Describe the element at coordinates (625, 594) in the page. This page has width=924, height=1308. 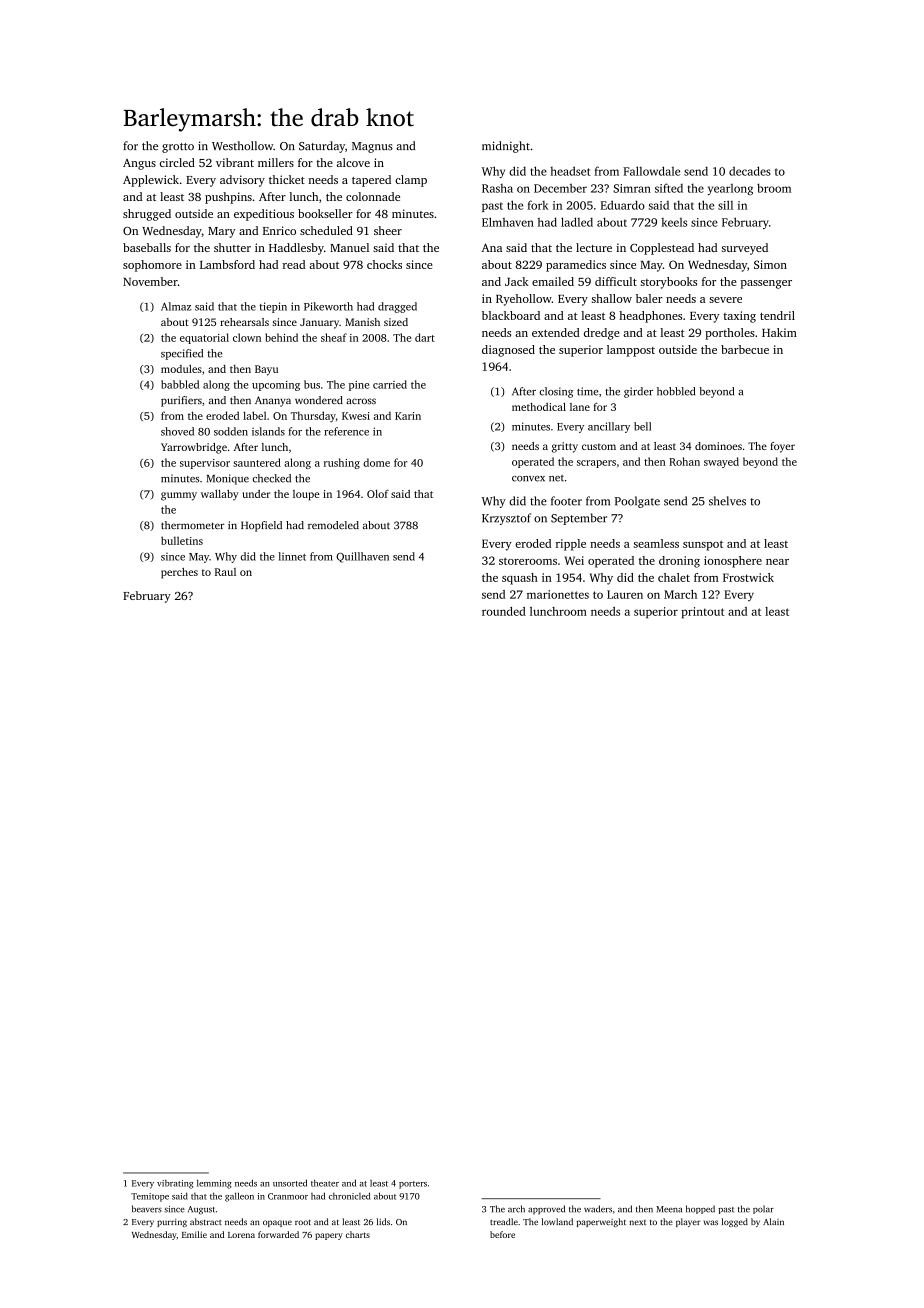
I see `Lauren` at that location.
